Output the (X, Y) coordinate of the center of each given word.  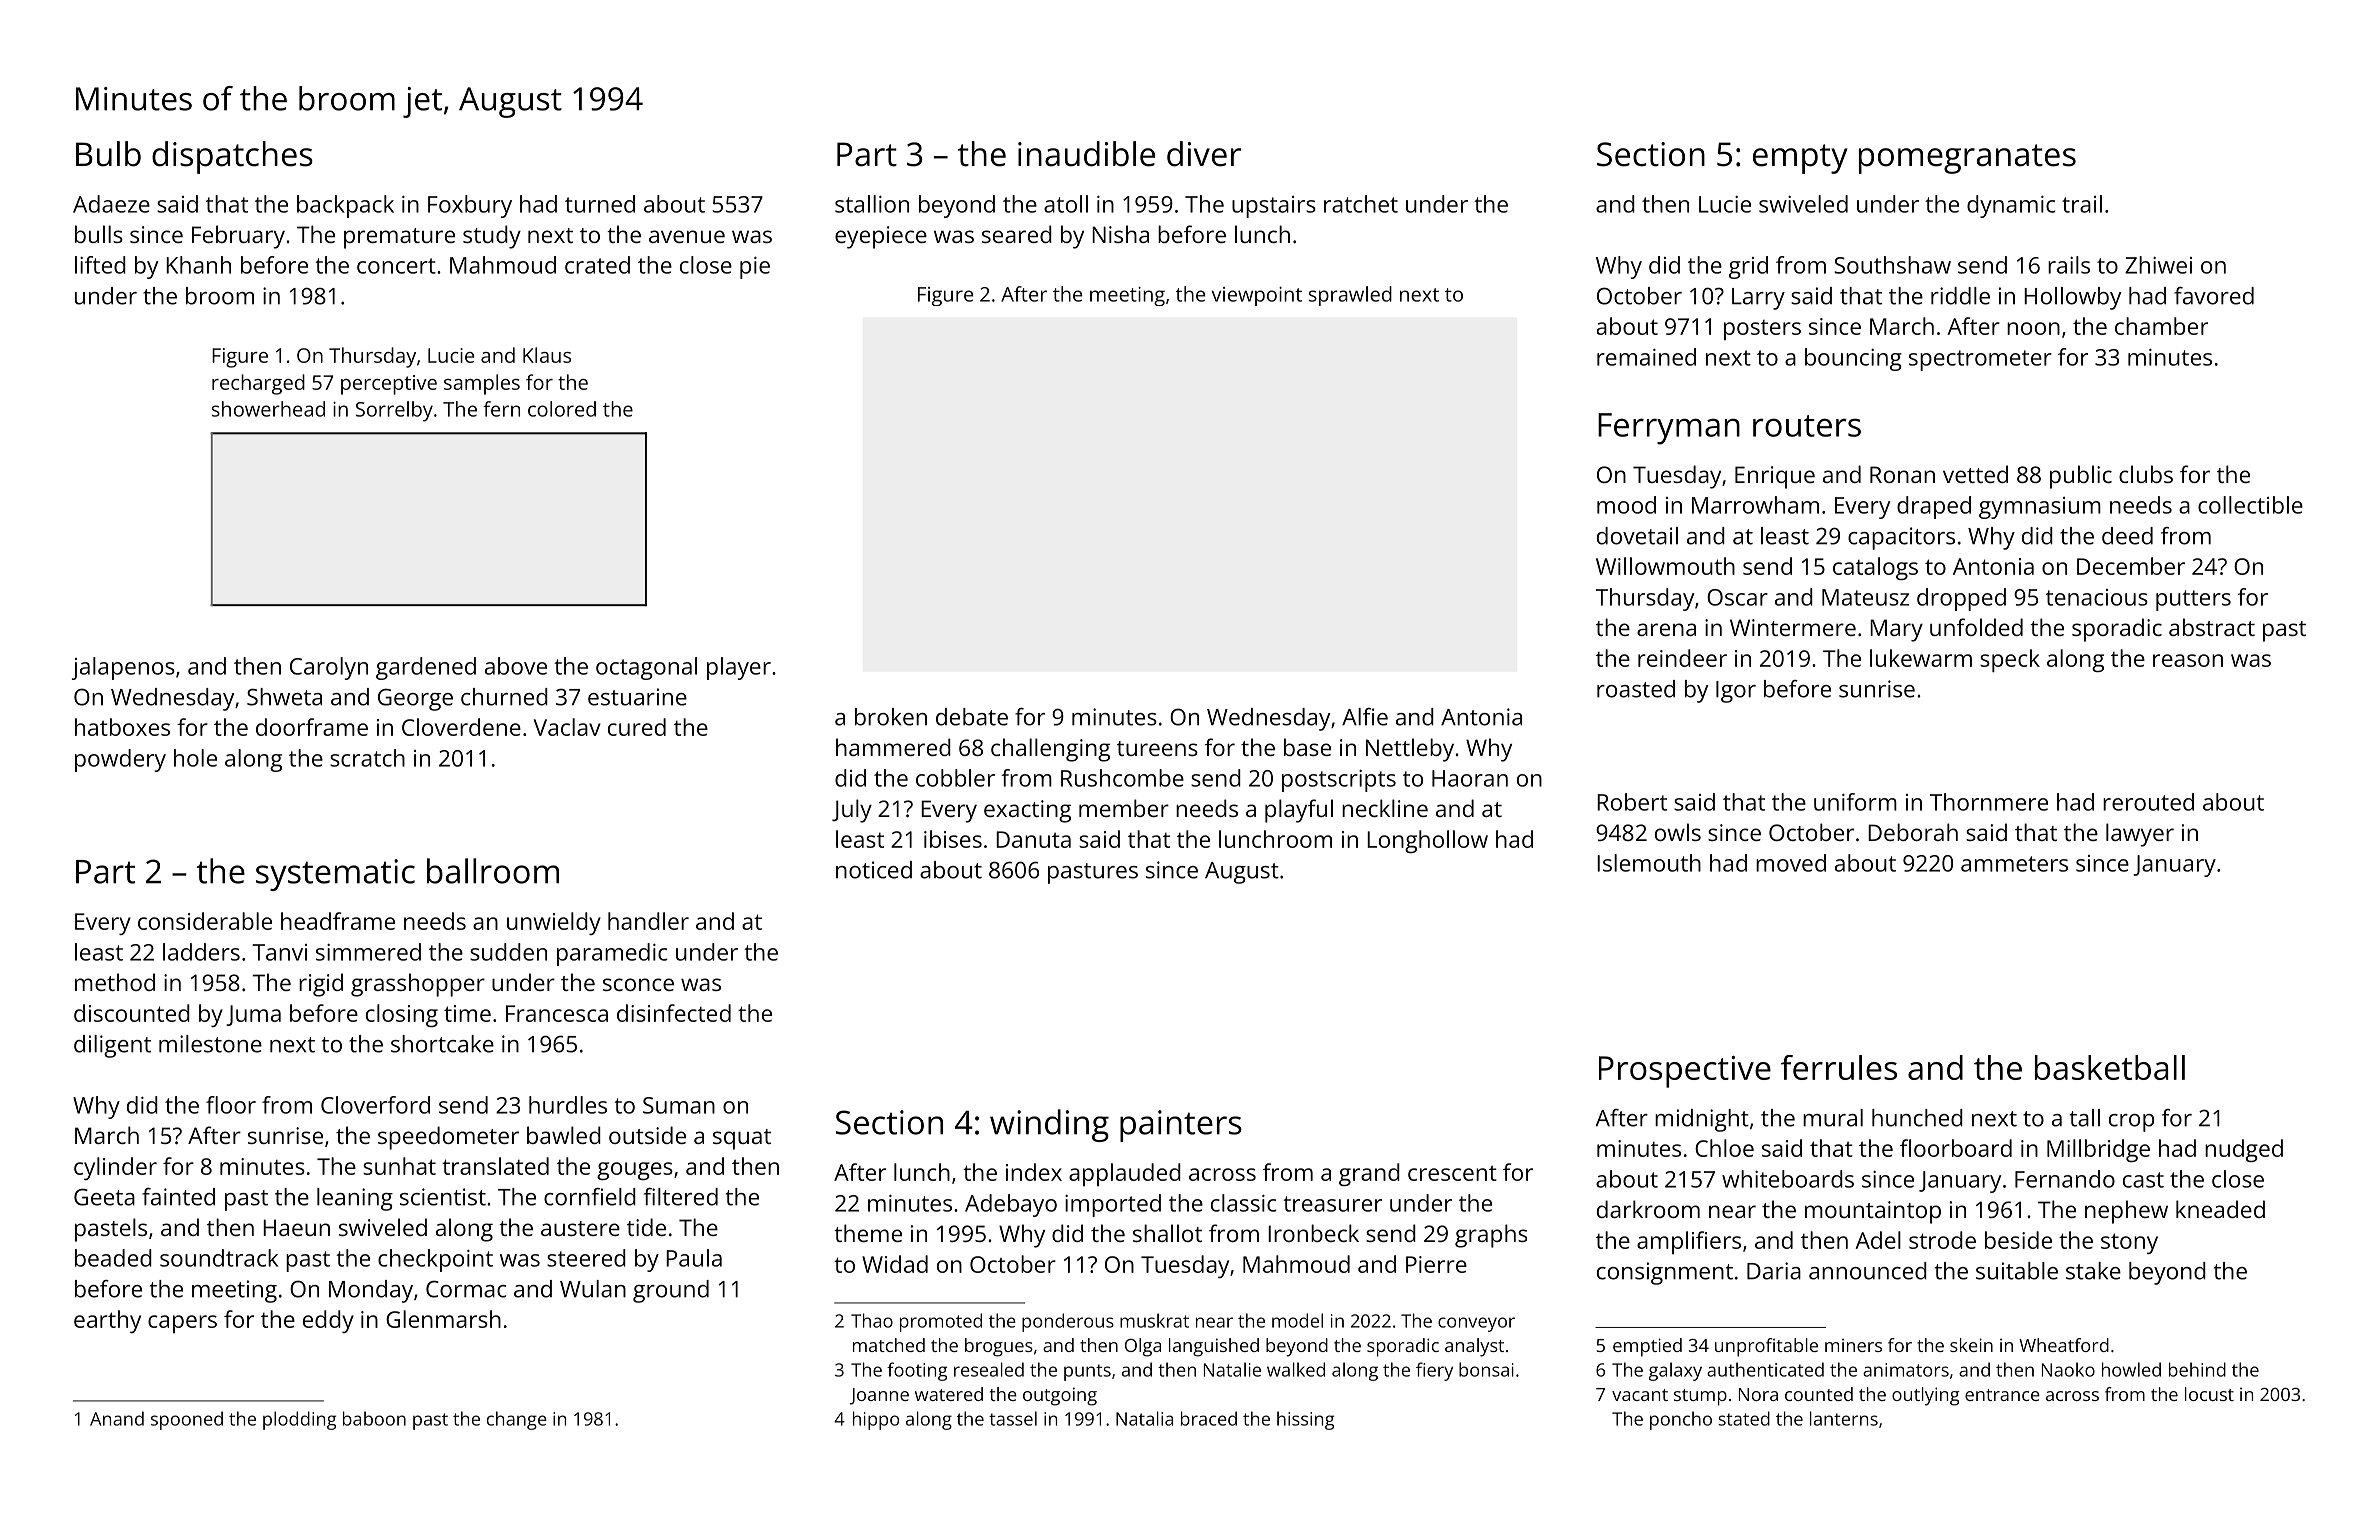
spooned (187, 1420)
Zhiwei (2158, 265)
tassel (1013, 1418)
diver (1204, 154)
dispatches (232, 157)
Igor (1736, 692)
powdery (120, 760)
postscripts (1339, 781)
